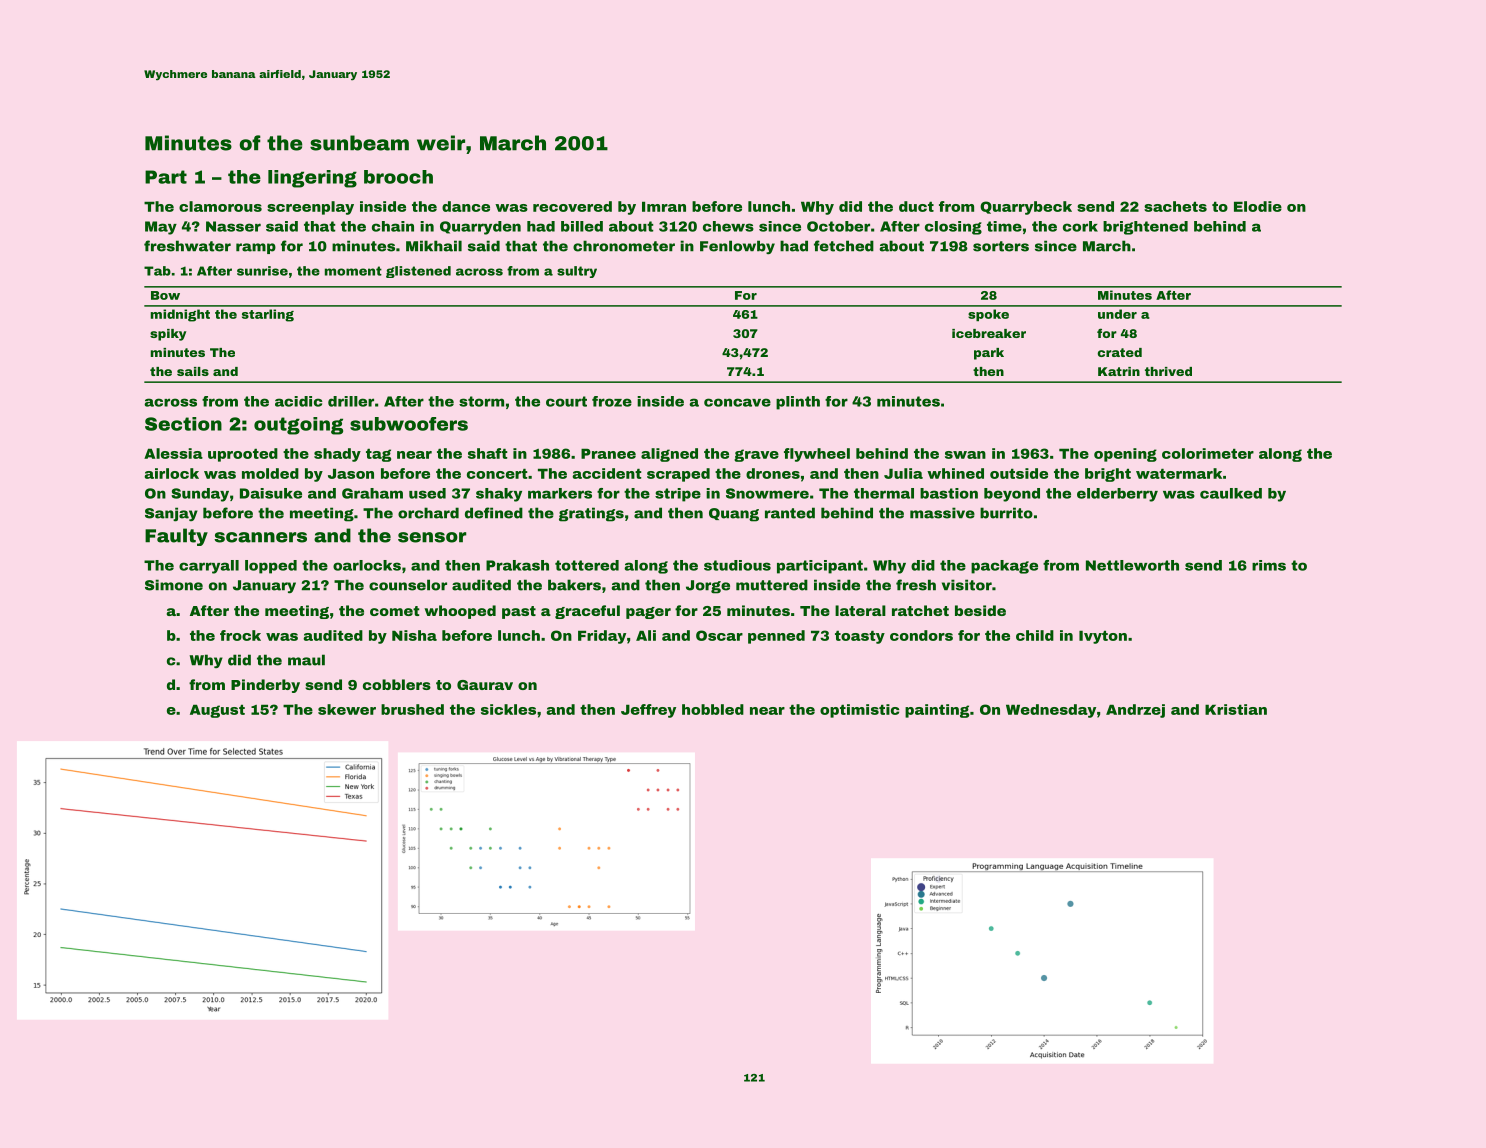 Image resolution: width=1486 pixels, height=1148 pixels. Describe the element at coordinates (347, 709) in the screenshot. I see `skewer` at that location.
